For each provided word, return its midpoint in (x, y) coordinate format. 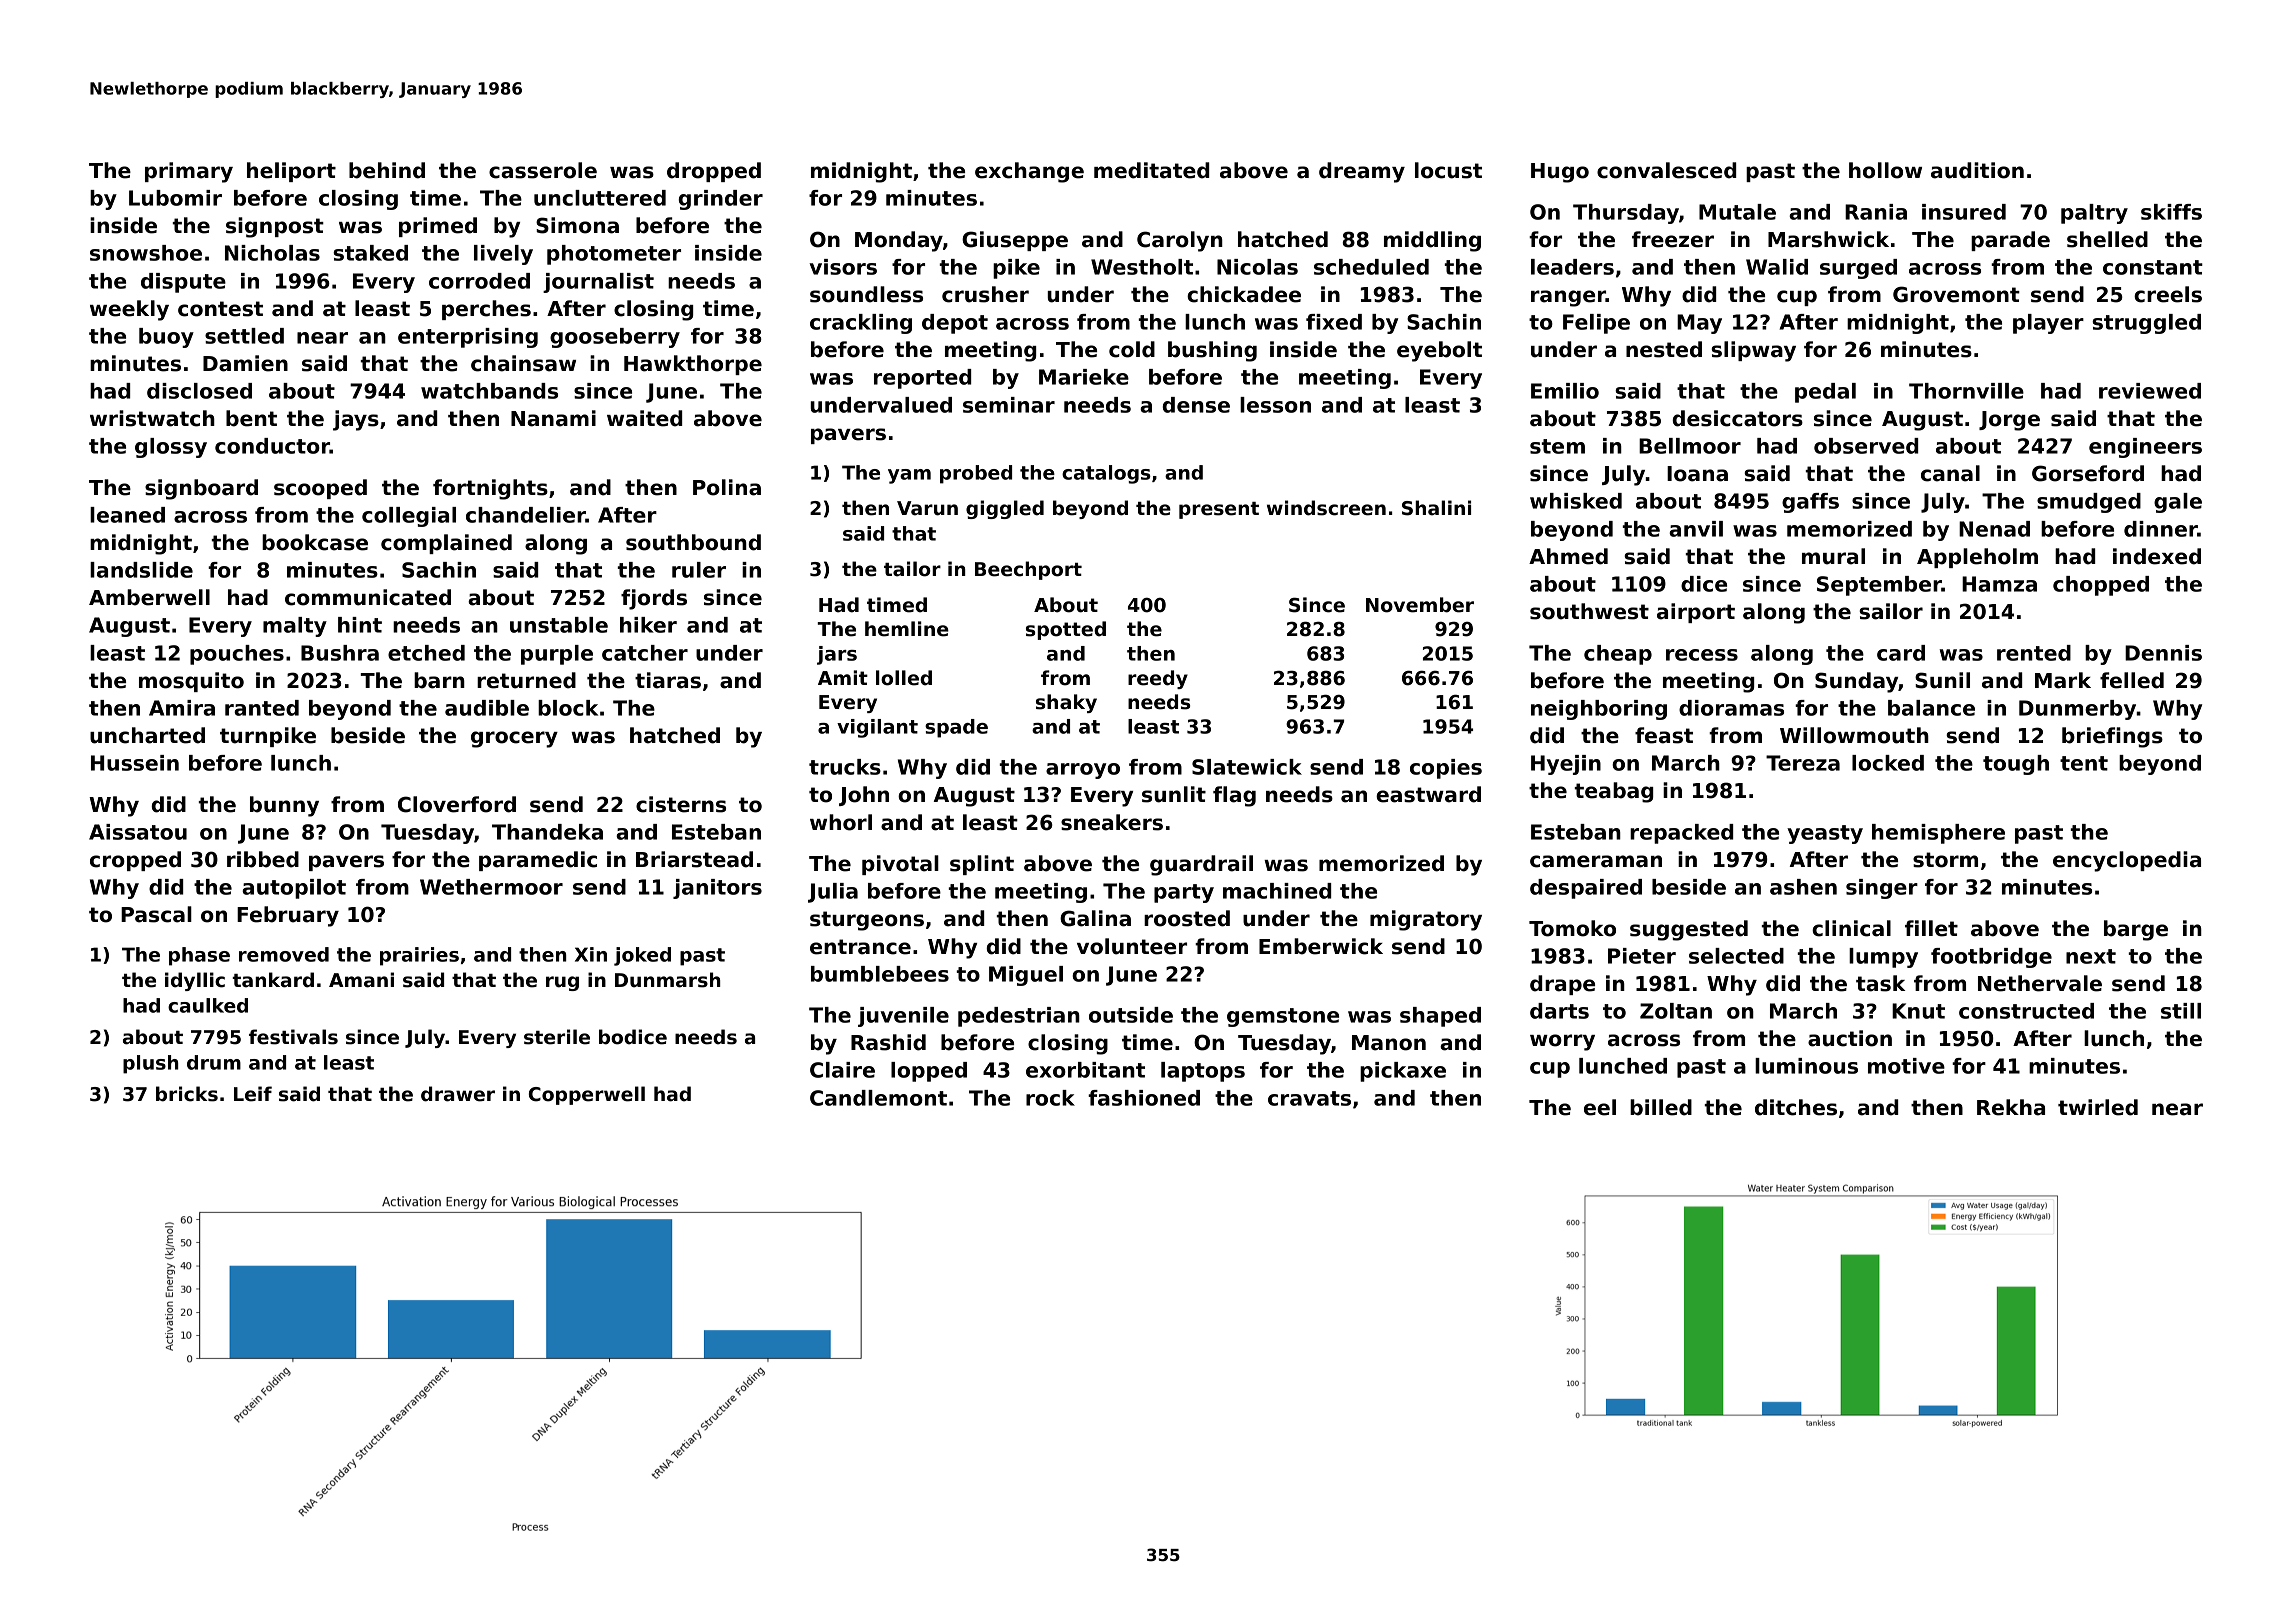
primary (189, 172)
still (2181, 1011)
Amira (182, 708)
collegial (409, 517)
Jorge (2009, 421)
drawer (458, 1094)
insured (1964, 212)
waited (644, 418)
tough (2016, 765)
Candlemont (878, 1098)
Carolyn (1180, 241)
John (864, 796)
